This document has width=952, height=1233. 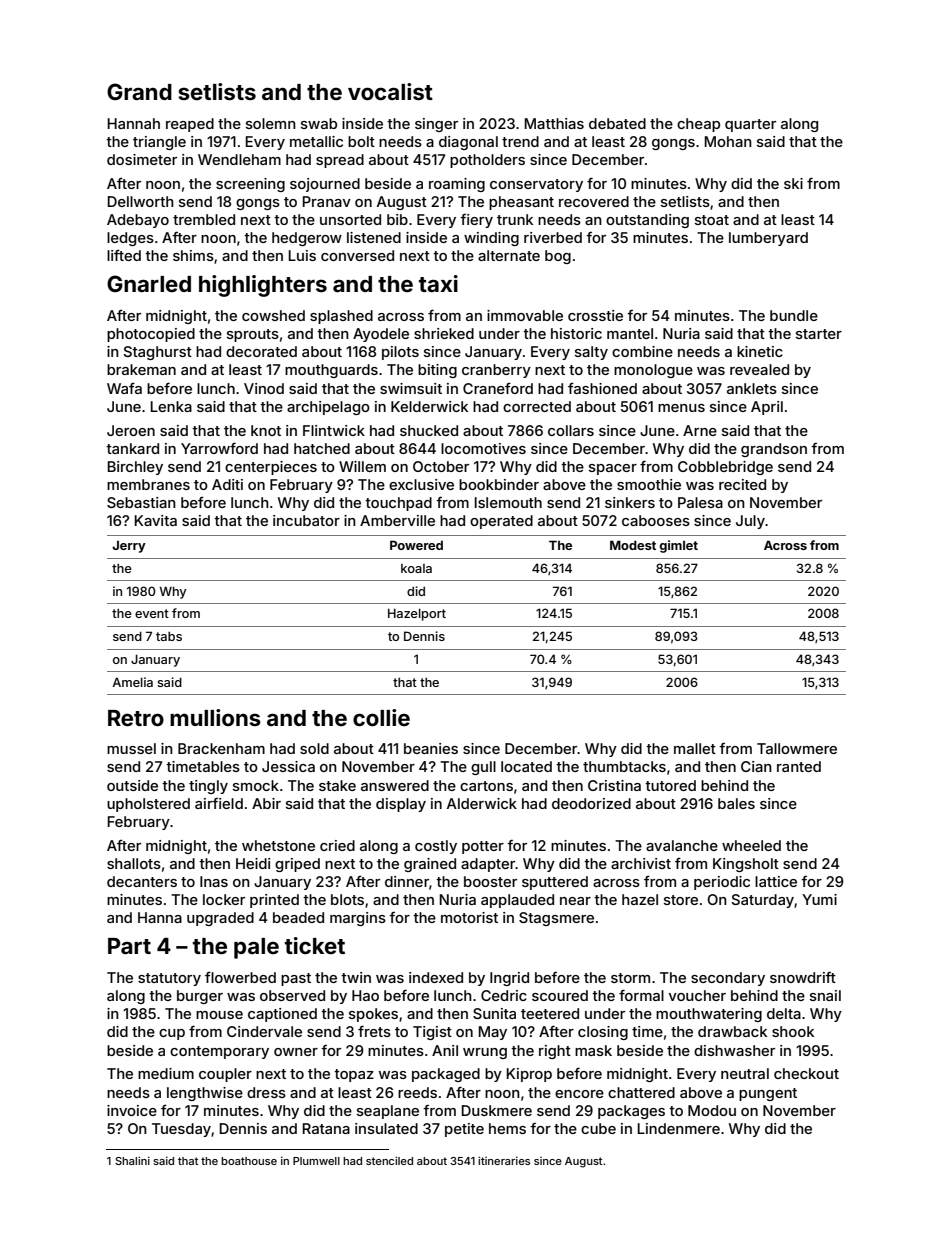 I want to click on lifted, so click(x=124, y=255).
